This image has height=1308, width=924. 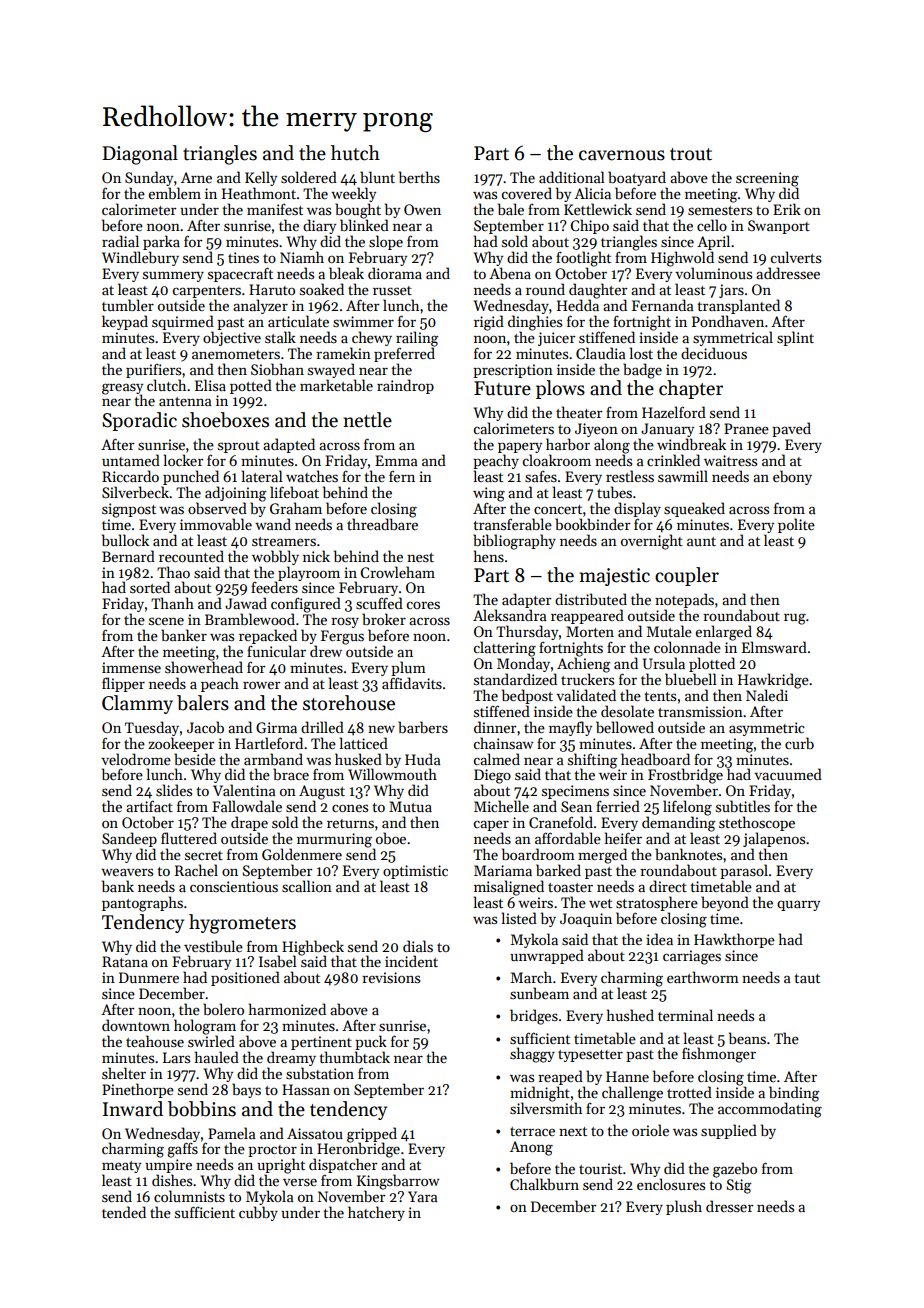 What do you see at coordinates (570, 728) in the image?
I see `mayfly` at bounding box center [570, 728].
